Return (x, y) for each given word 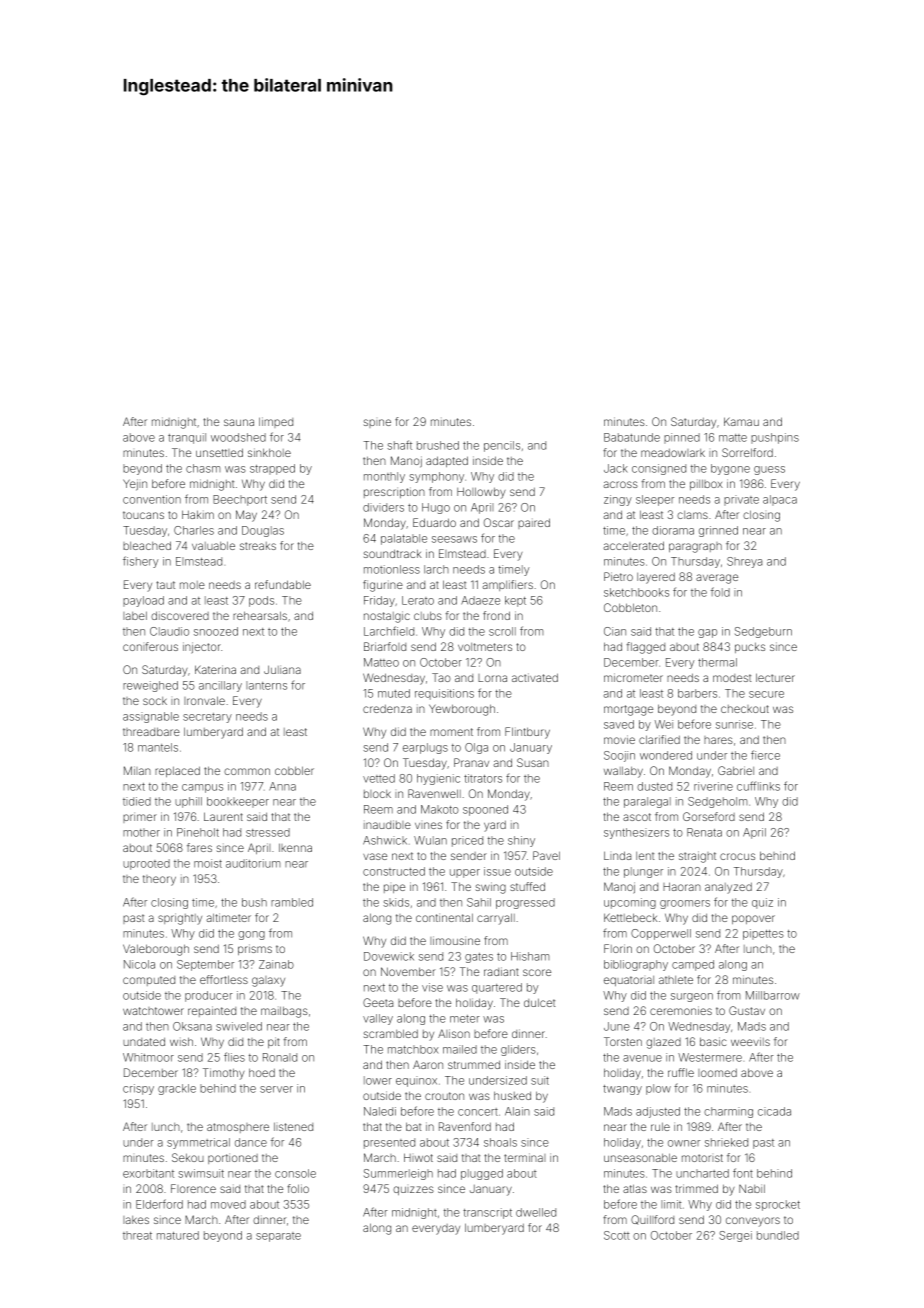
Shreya (744, 562)
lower (378, 1080)
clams (692, 515)
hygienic (438, 779)
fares (199, 847)
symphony (436, 477)
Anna (282, 786)
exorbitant (148, 1173)
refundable (283, 584)
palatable (404, 539)
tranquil (187, 438)
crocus (737, 856)
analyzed (728, 888)
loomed (717, 1073)
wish (181, 1041)
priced (467, 841)
